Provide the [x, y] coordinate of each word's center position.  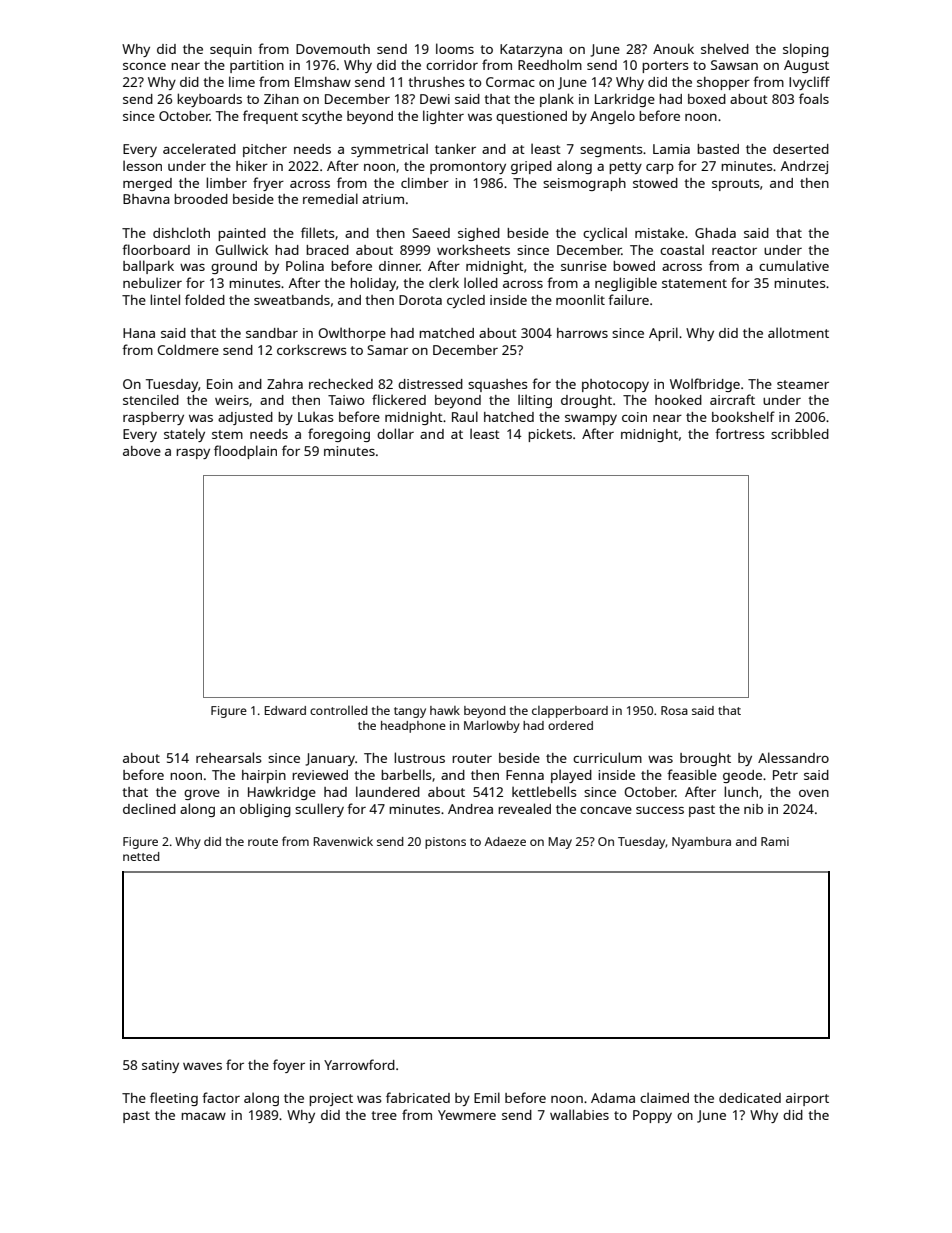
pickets [550, 435]
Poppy [652, 1116]
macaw [203, 1116]
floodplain [245, 452]
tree [384, 1115]
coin [634, 417]
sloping [806, 50]
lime [242, 81]
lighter [443, 117]
